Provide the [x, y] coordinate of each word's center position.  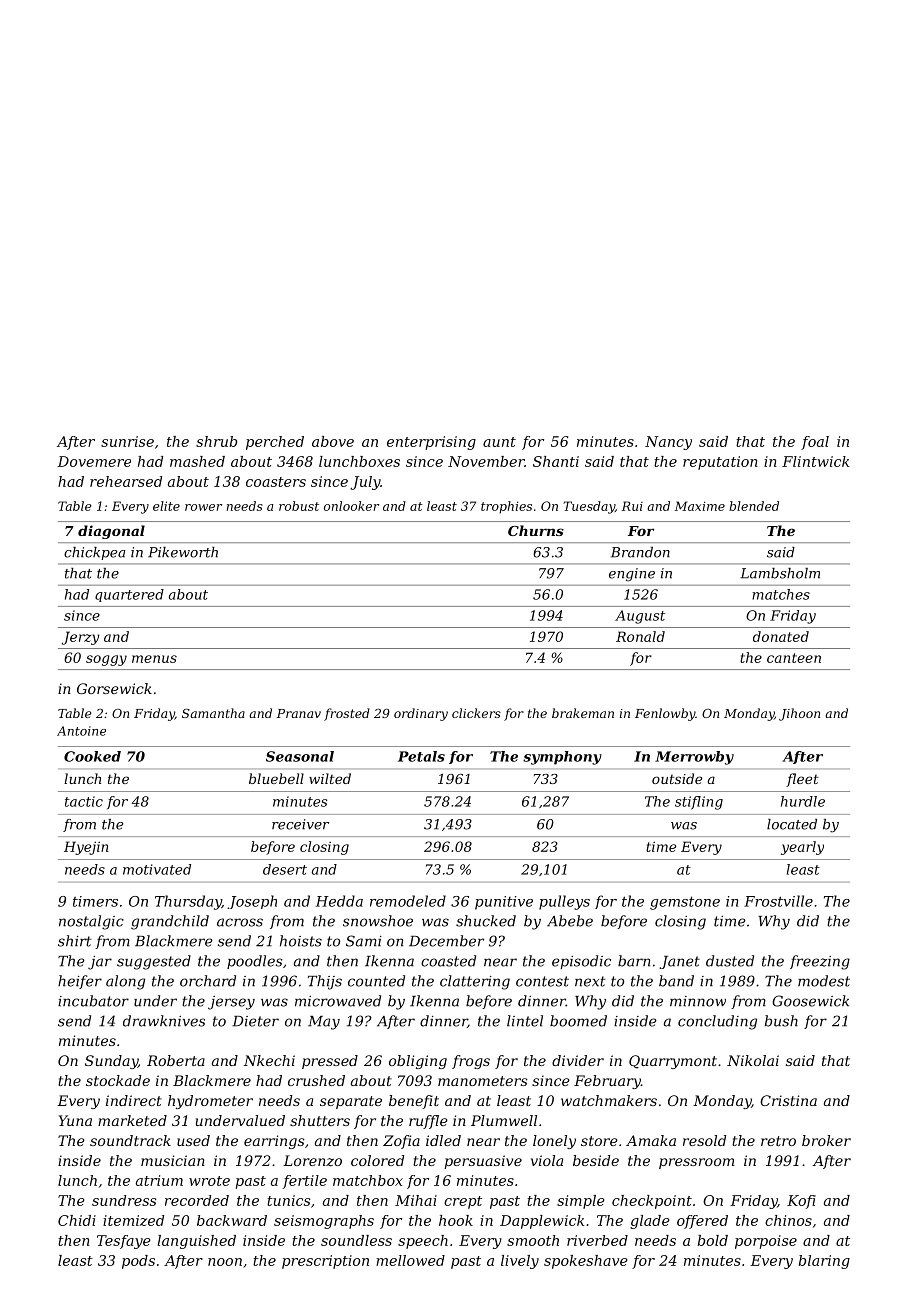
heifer [80, 982]
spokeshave [586, 1262]
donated [781, 636]
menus [154, 659]
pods [138, 1262]
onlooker [351, 506]
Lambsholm [780, 573]
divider [578, 1060]
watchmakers [609, 1100]
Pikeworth [183, 552]
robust [299, 506]
